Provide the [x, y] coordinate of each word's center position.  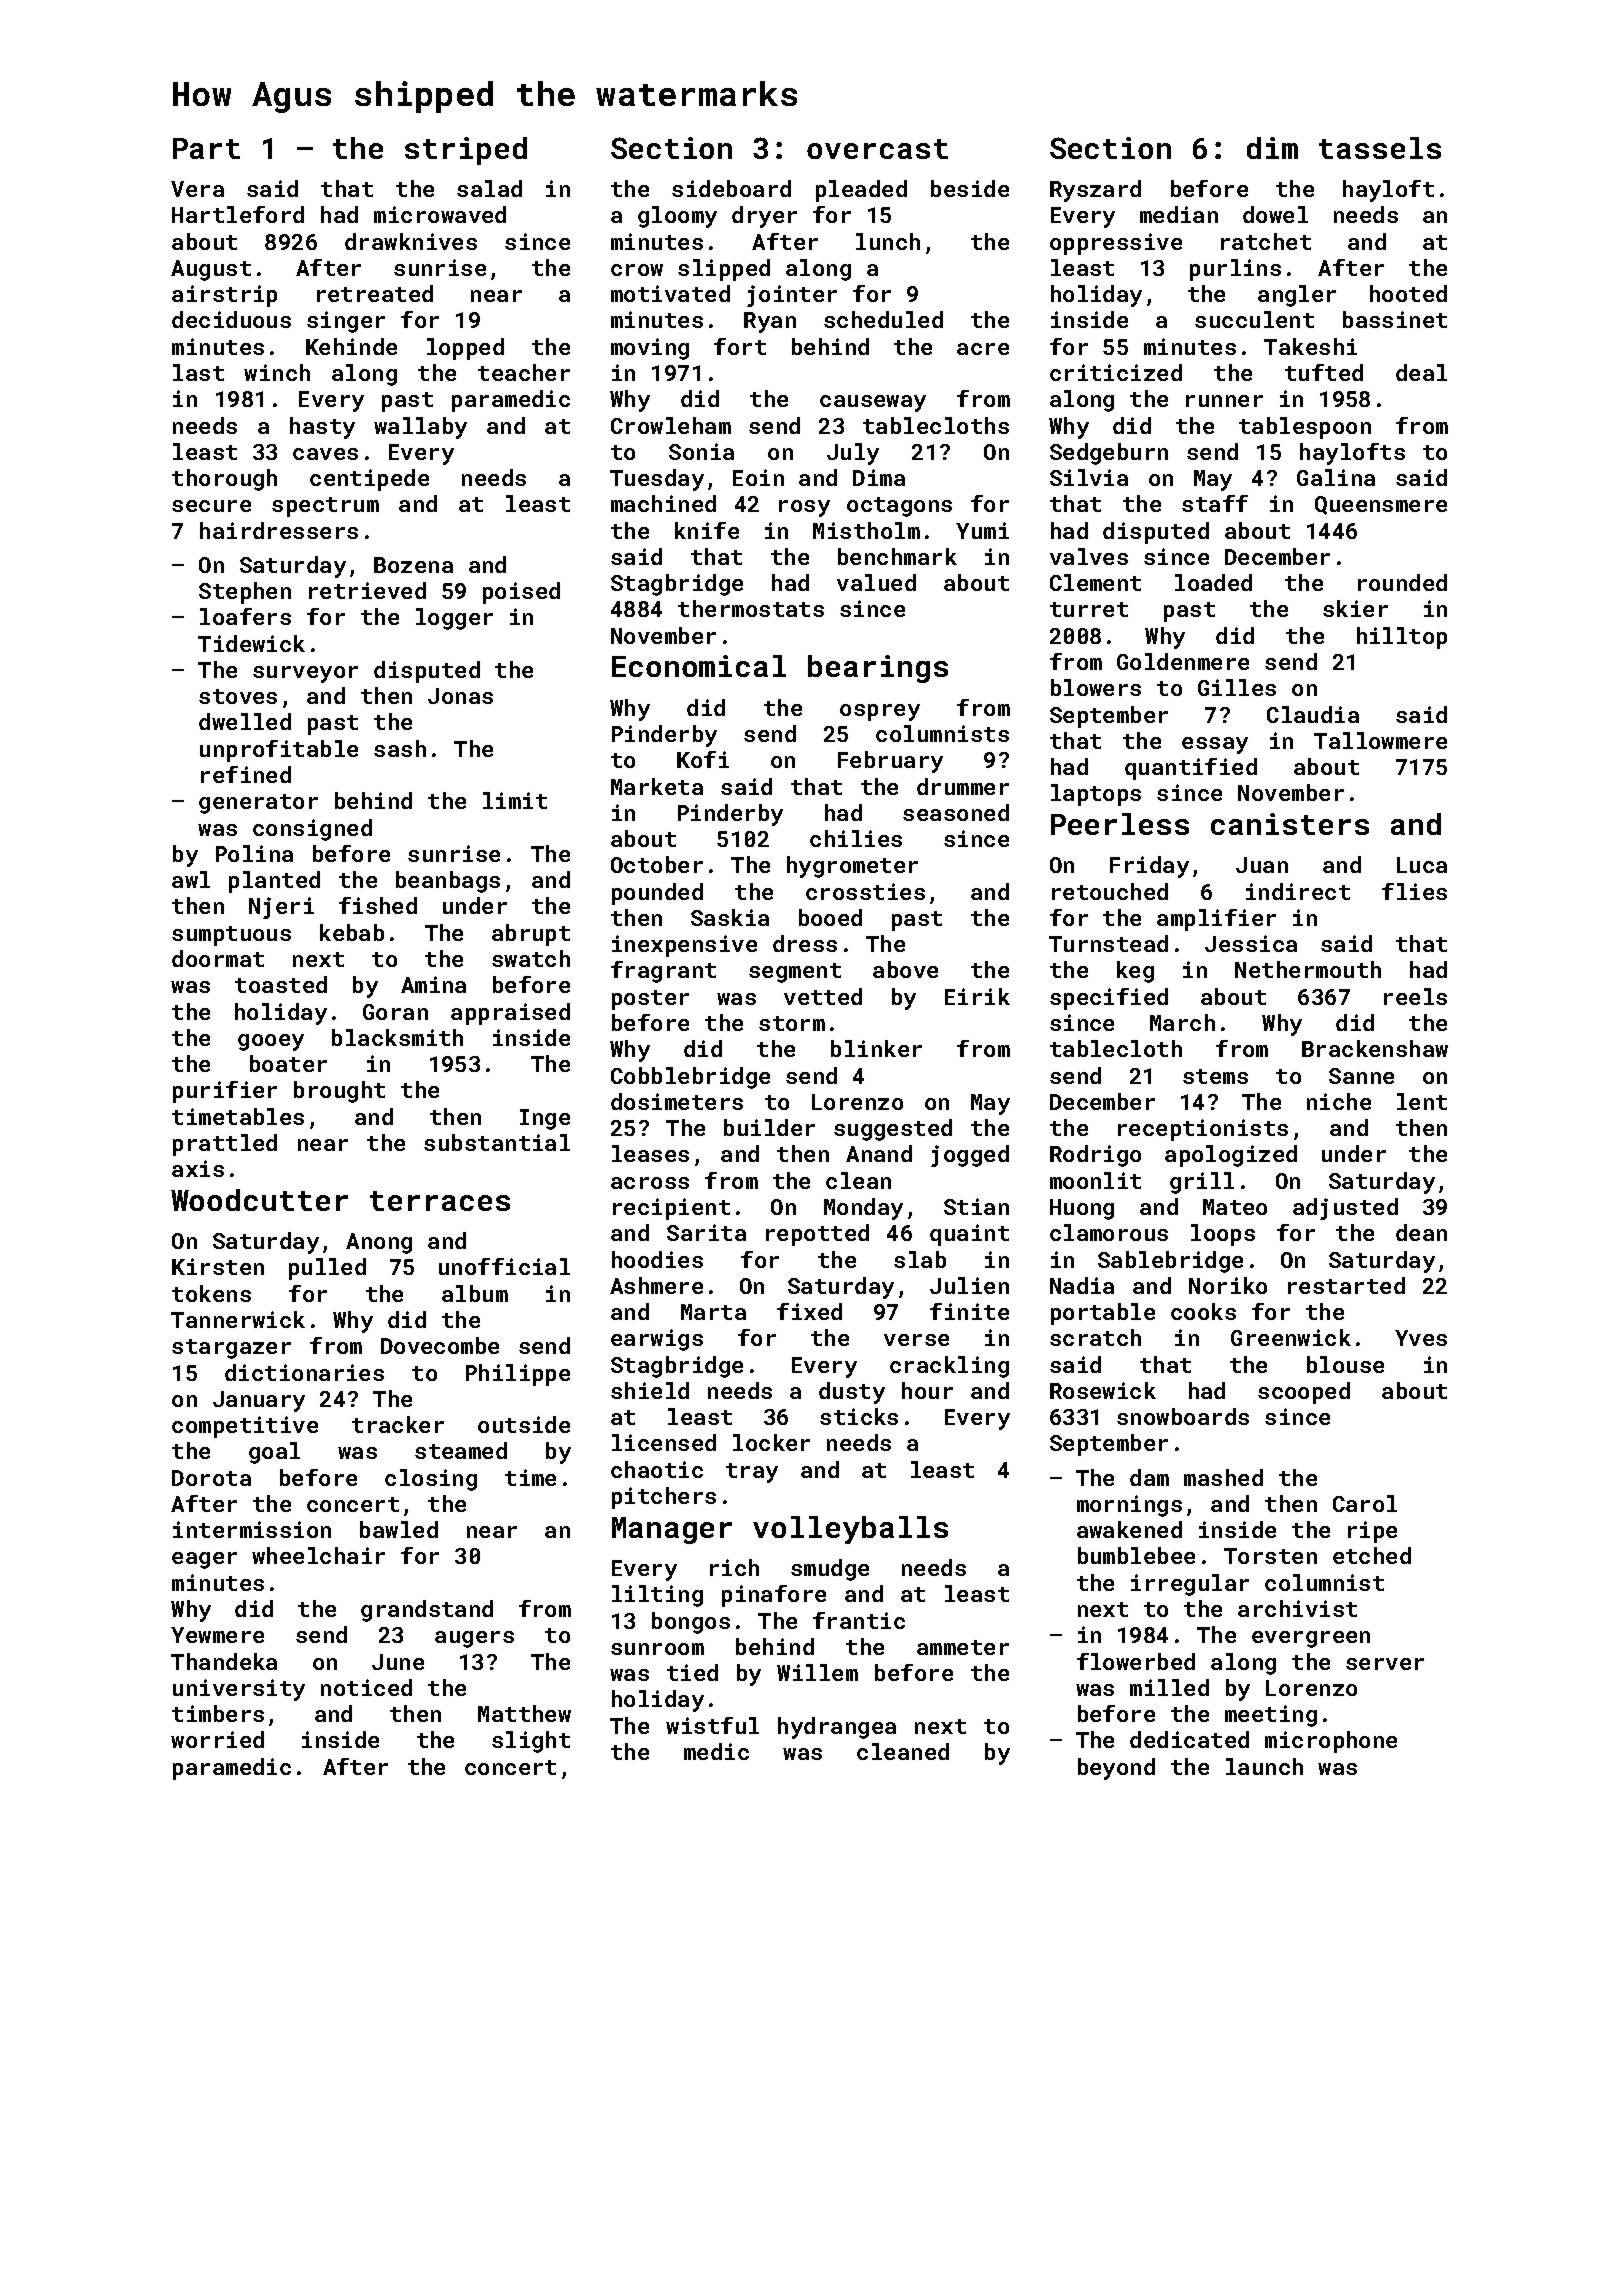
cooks [1203, 1311]
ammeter [963, 1647]
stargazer [231, 1349]
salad [489, 188]
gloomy [677, 217]
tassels [1380, 148]
